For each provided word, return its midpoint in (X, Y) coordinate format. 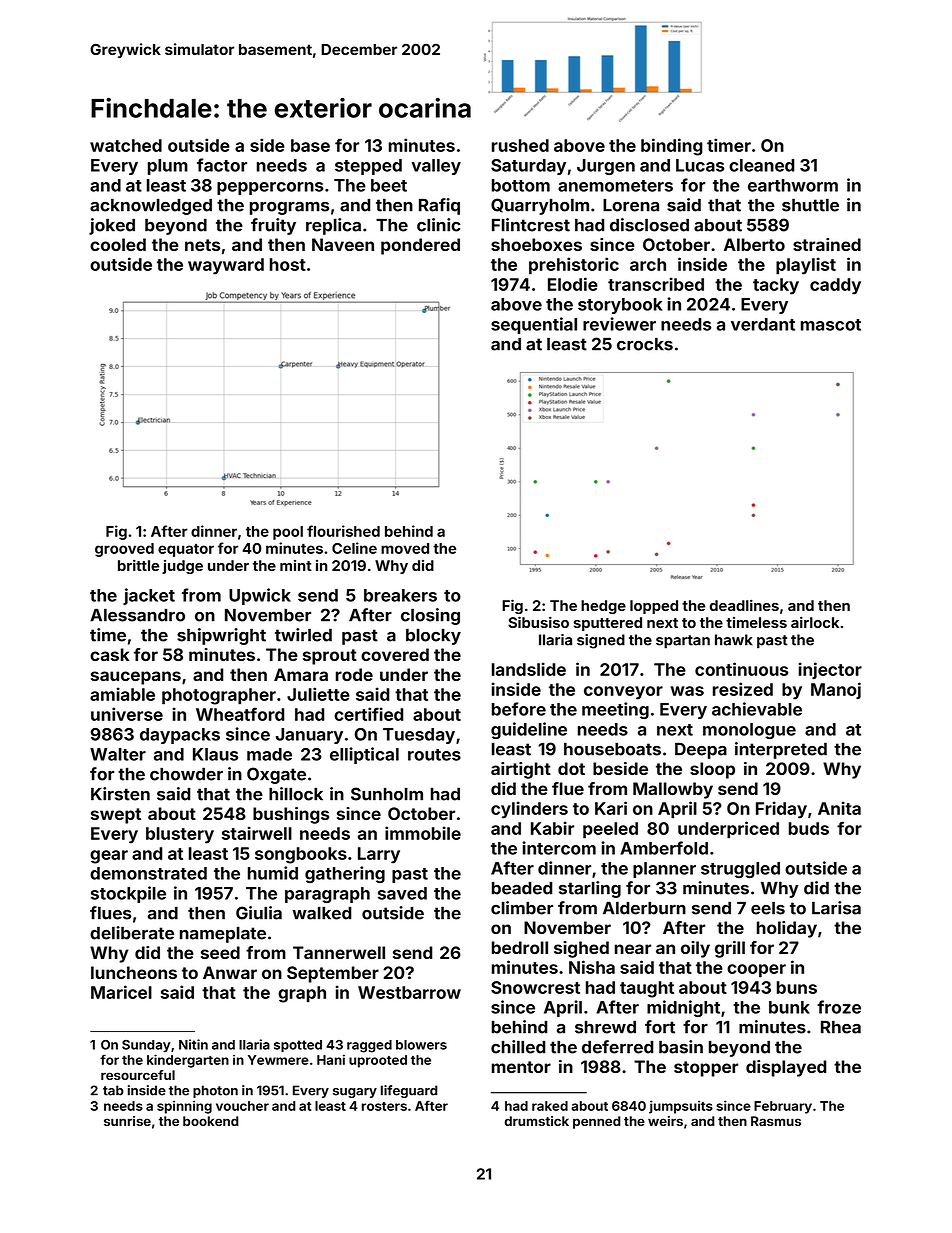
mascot (831, 325)
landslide (529, 669)
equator (186, 550)
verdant (763, 324)
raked (550, 1106)
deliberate (132, 933)
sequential (534, 325)
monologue (749, 731)
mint (296, 565)
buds (809, 828)
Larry (379, 855)
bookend (210, 1121)
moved (405, 548)
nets (202, 245)
